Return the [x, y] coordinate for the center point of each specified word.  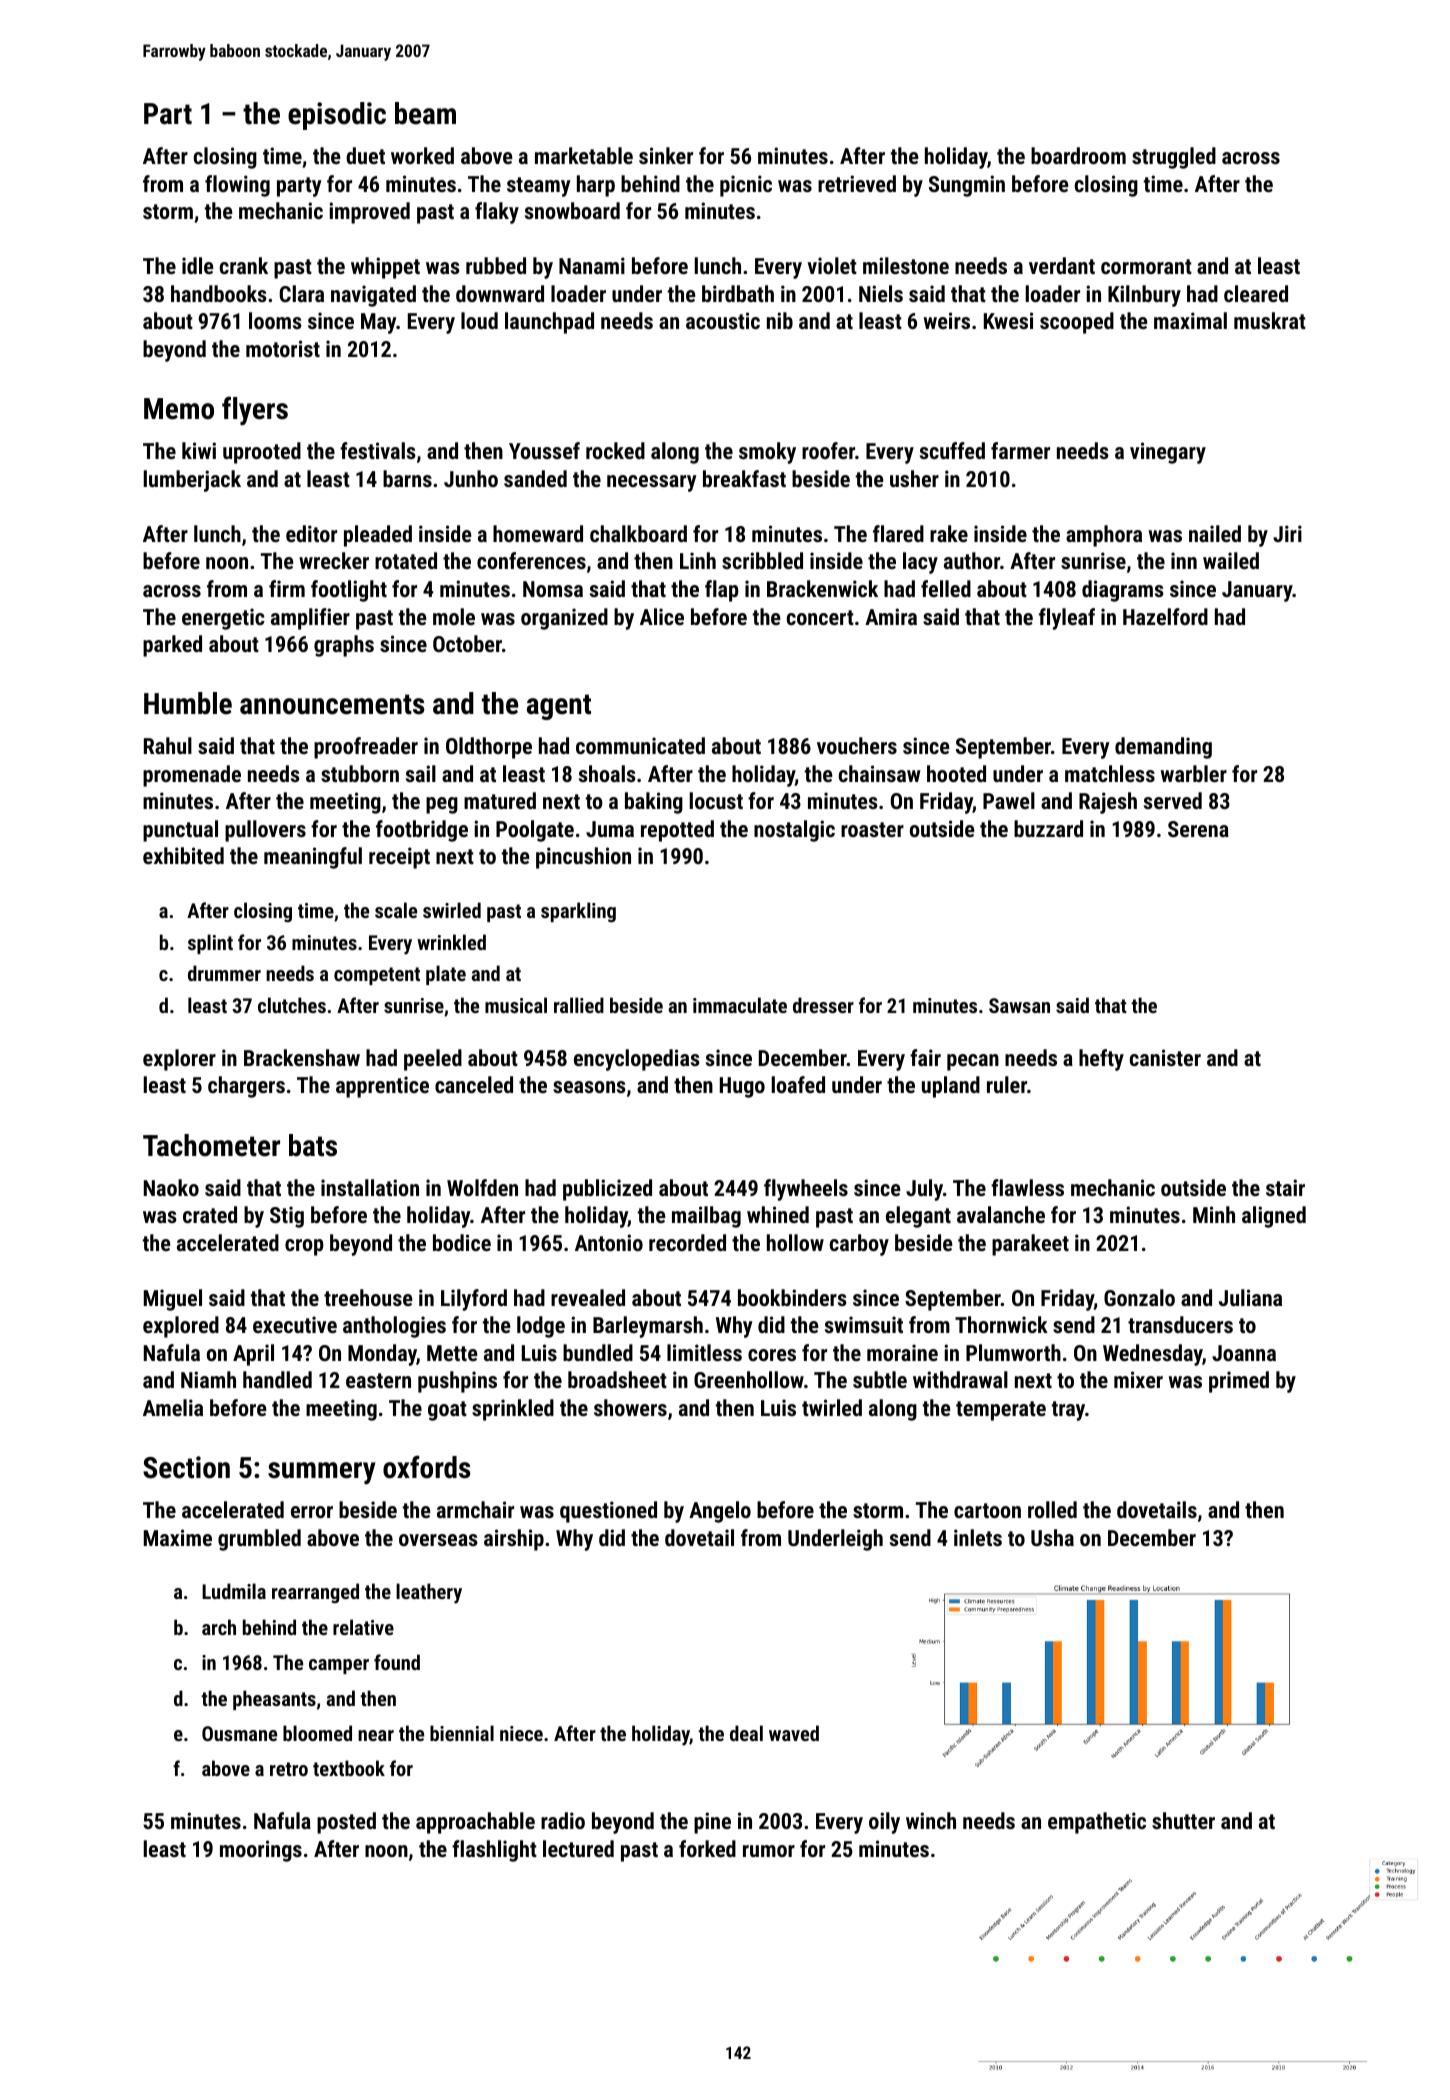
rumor [769, 1851]
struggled [1174, 158]
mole [454, 616]
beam [425, 113]
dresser [823, 1005]
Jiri [1287, 533]
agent [559, 707]
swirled [452, 910]
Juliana [1250, 1297]
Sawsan [1019, 1005]
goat [447, 1411]
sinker [666, 155]
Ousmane [239, 1733]
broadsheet [617, 1379]
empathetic [1097, 1823]
